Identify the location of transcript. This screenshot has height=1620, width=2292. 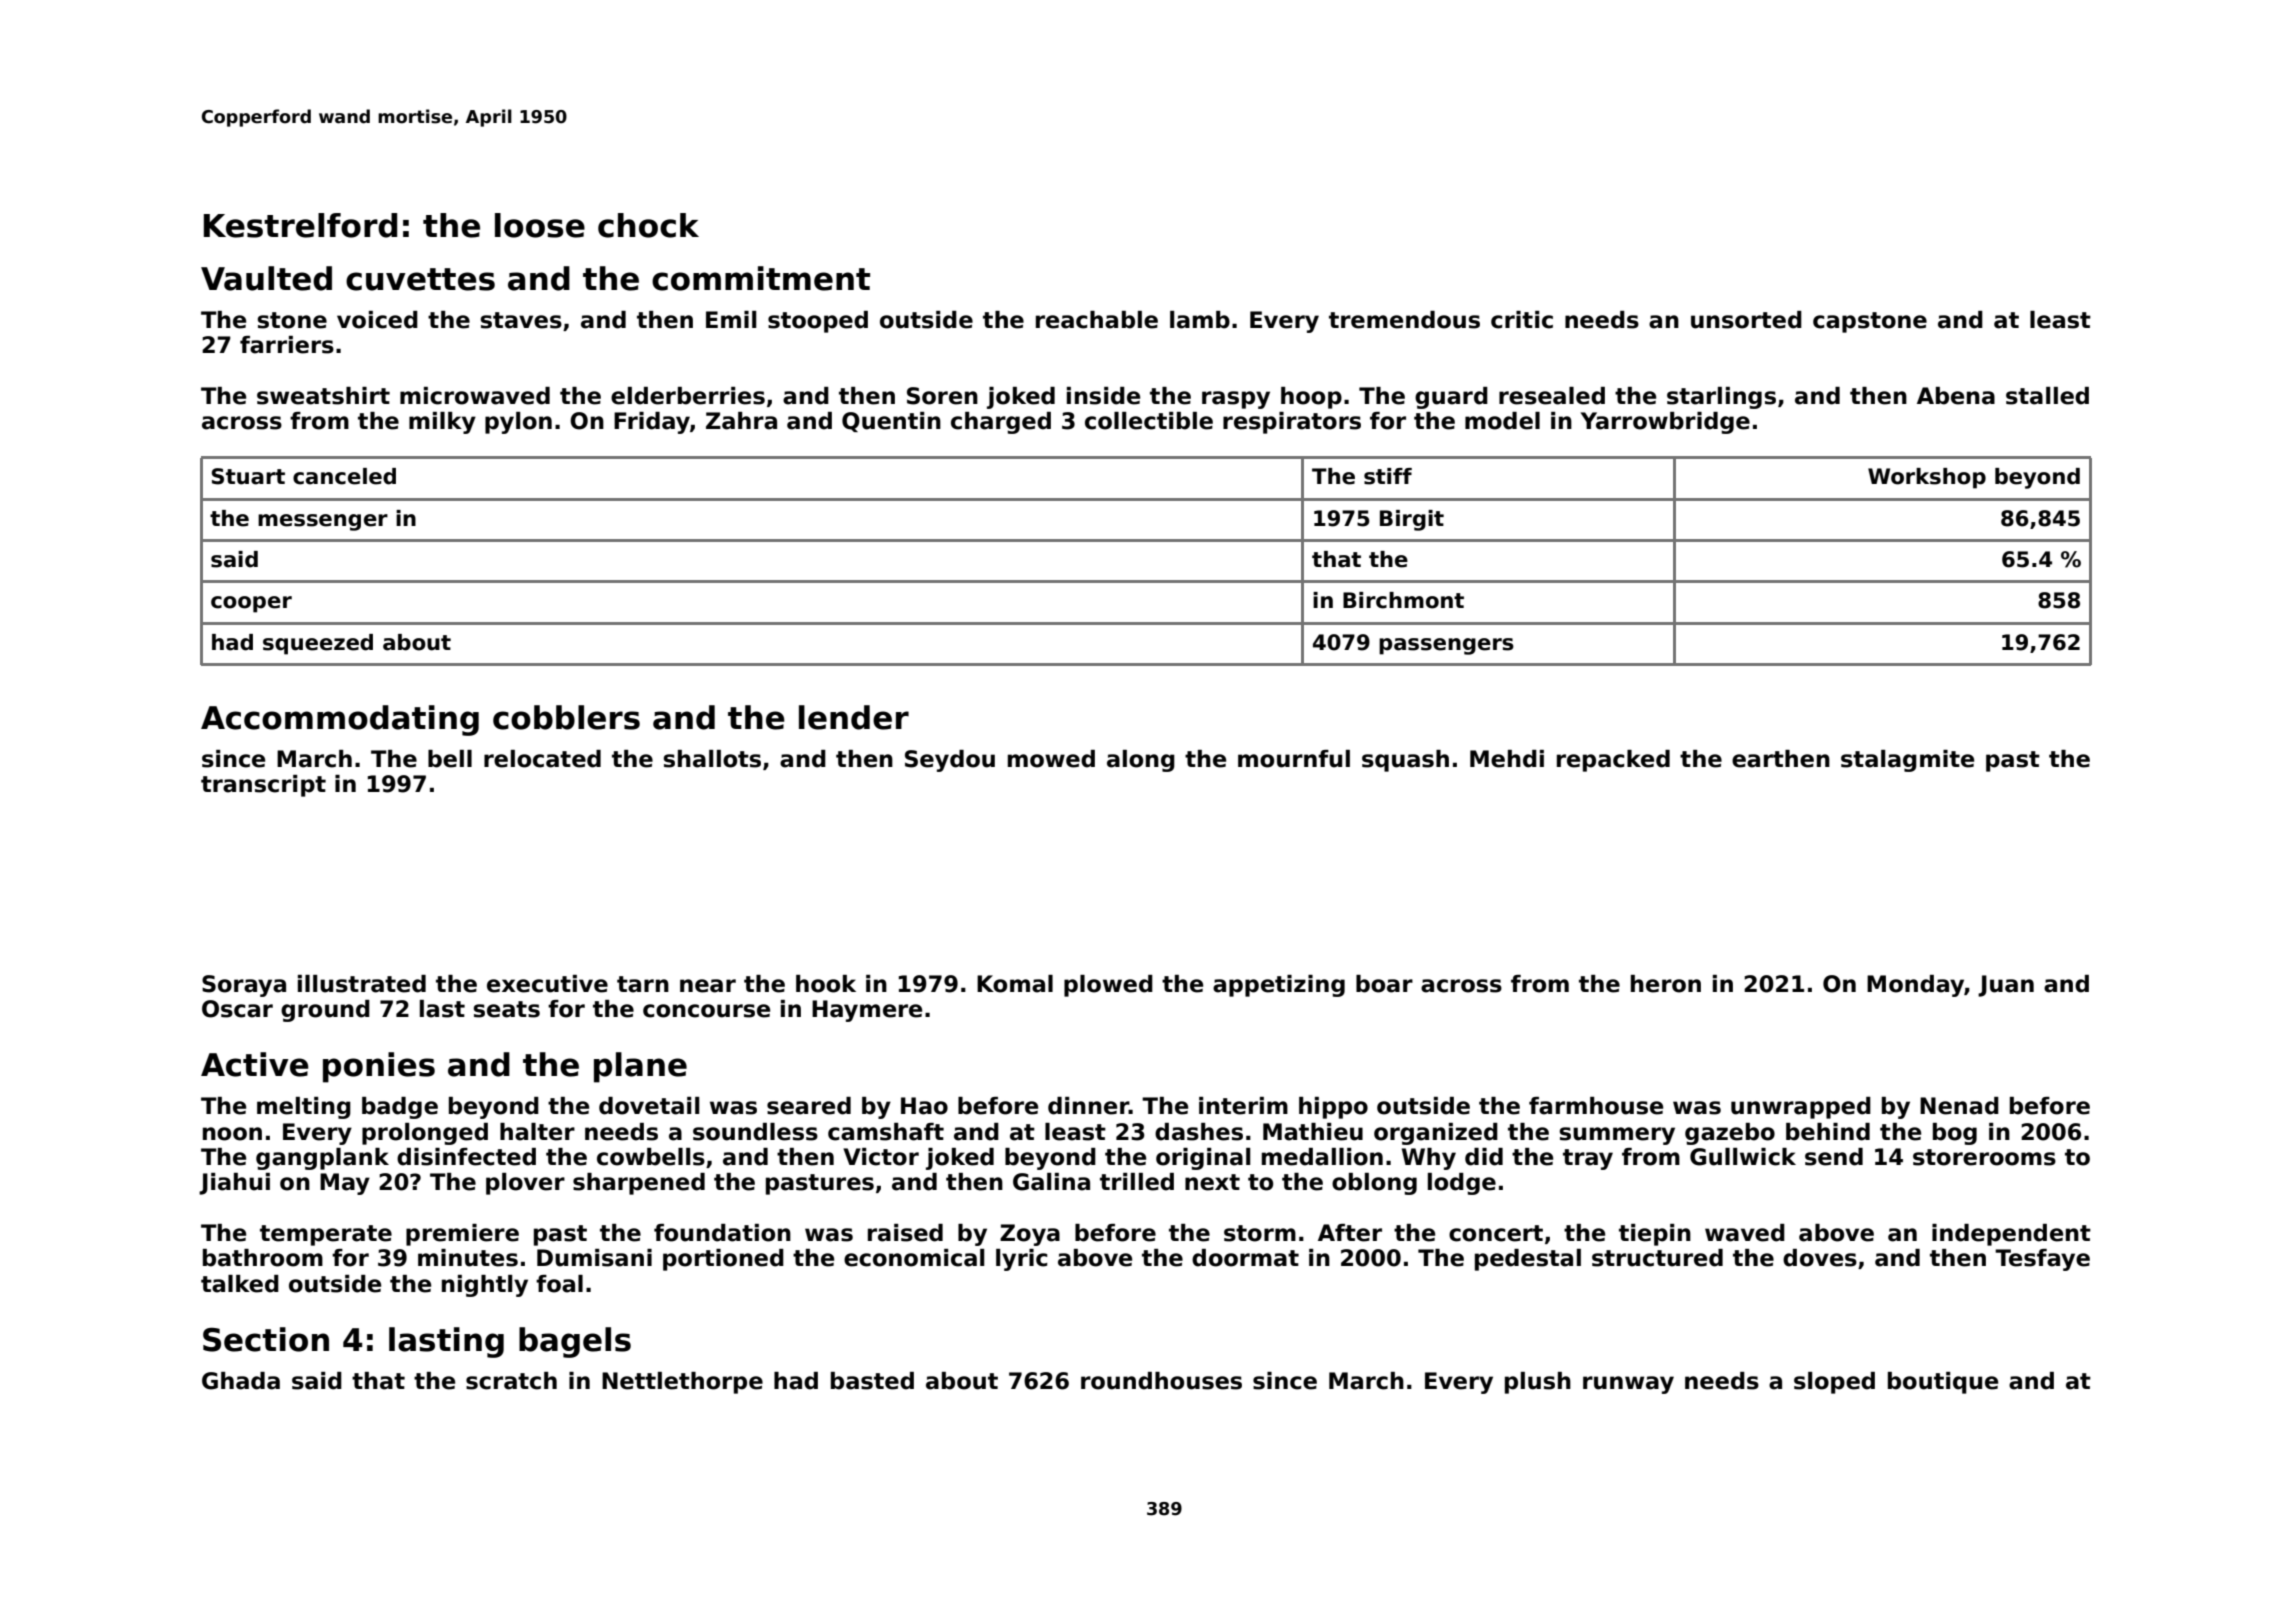
(263, 786).
